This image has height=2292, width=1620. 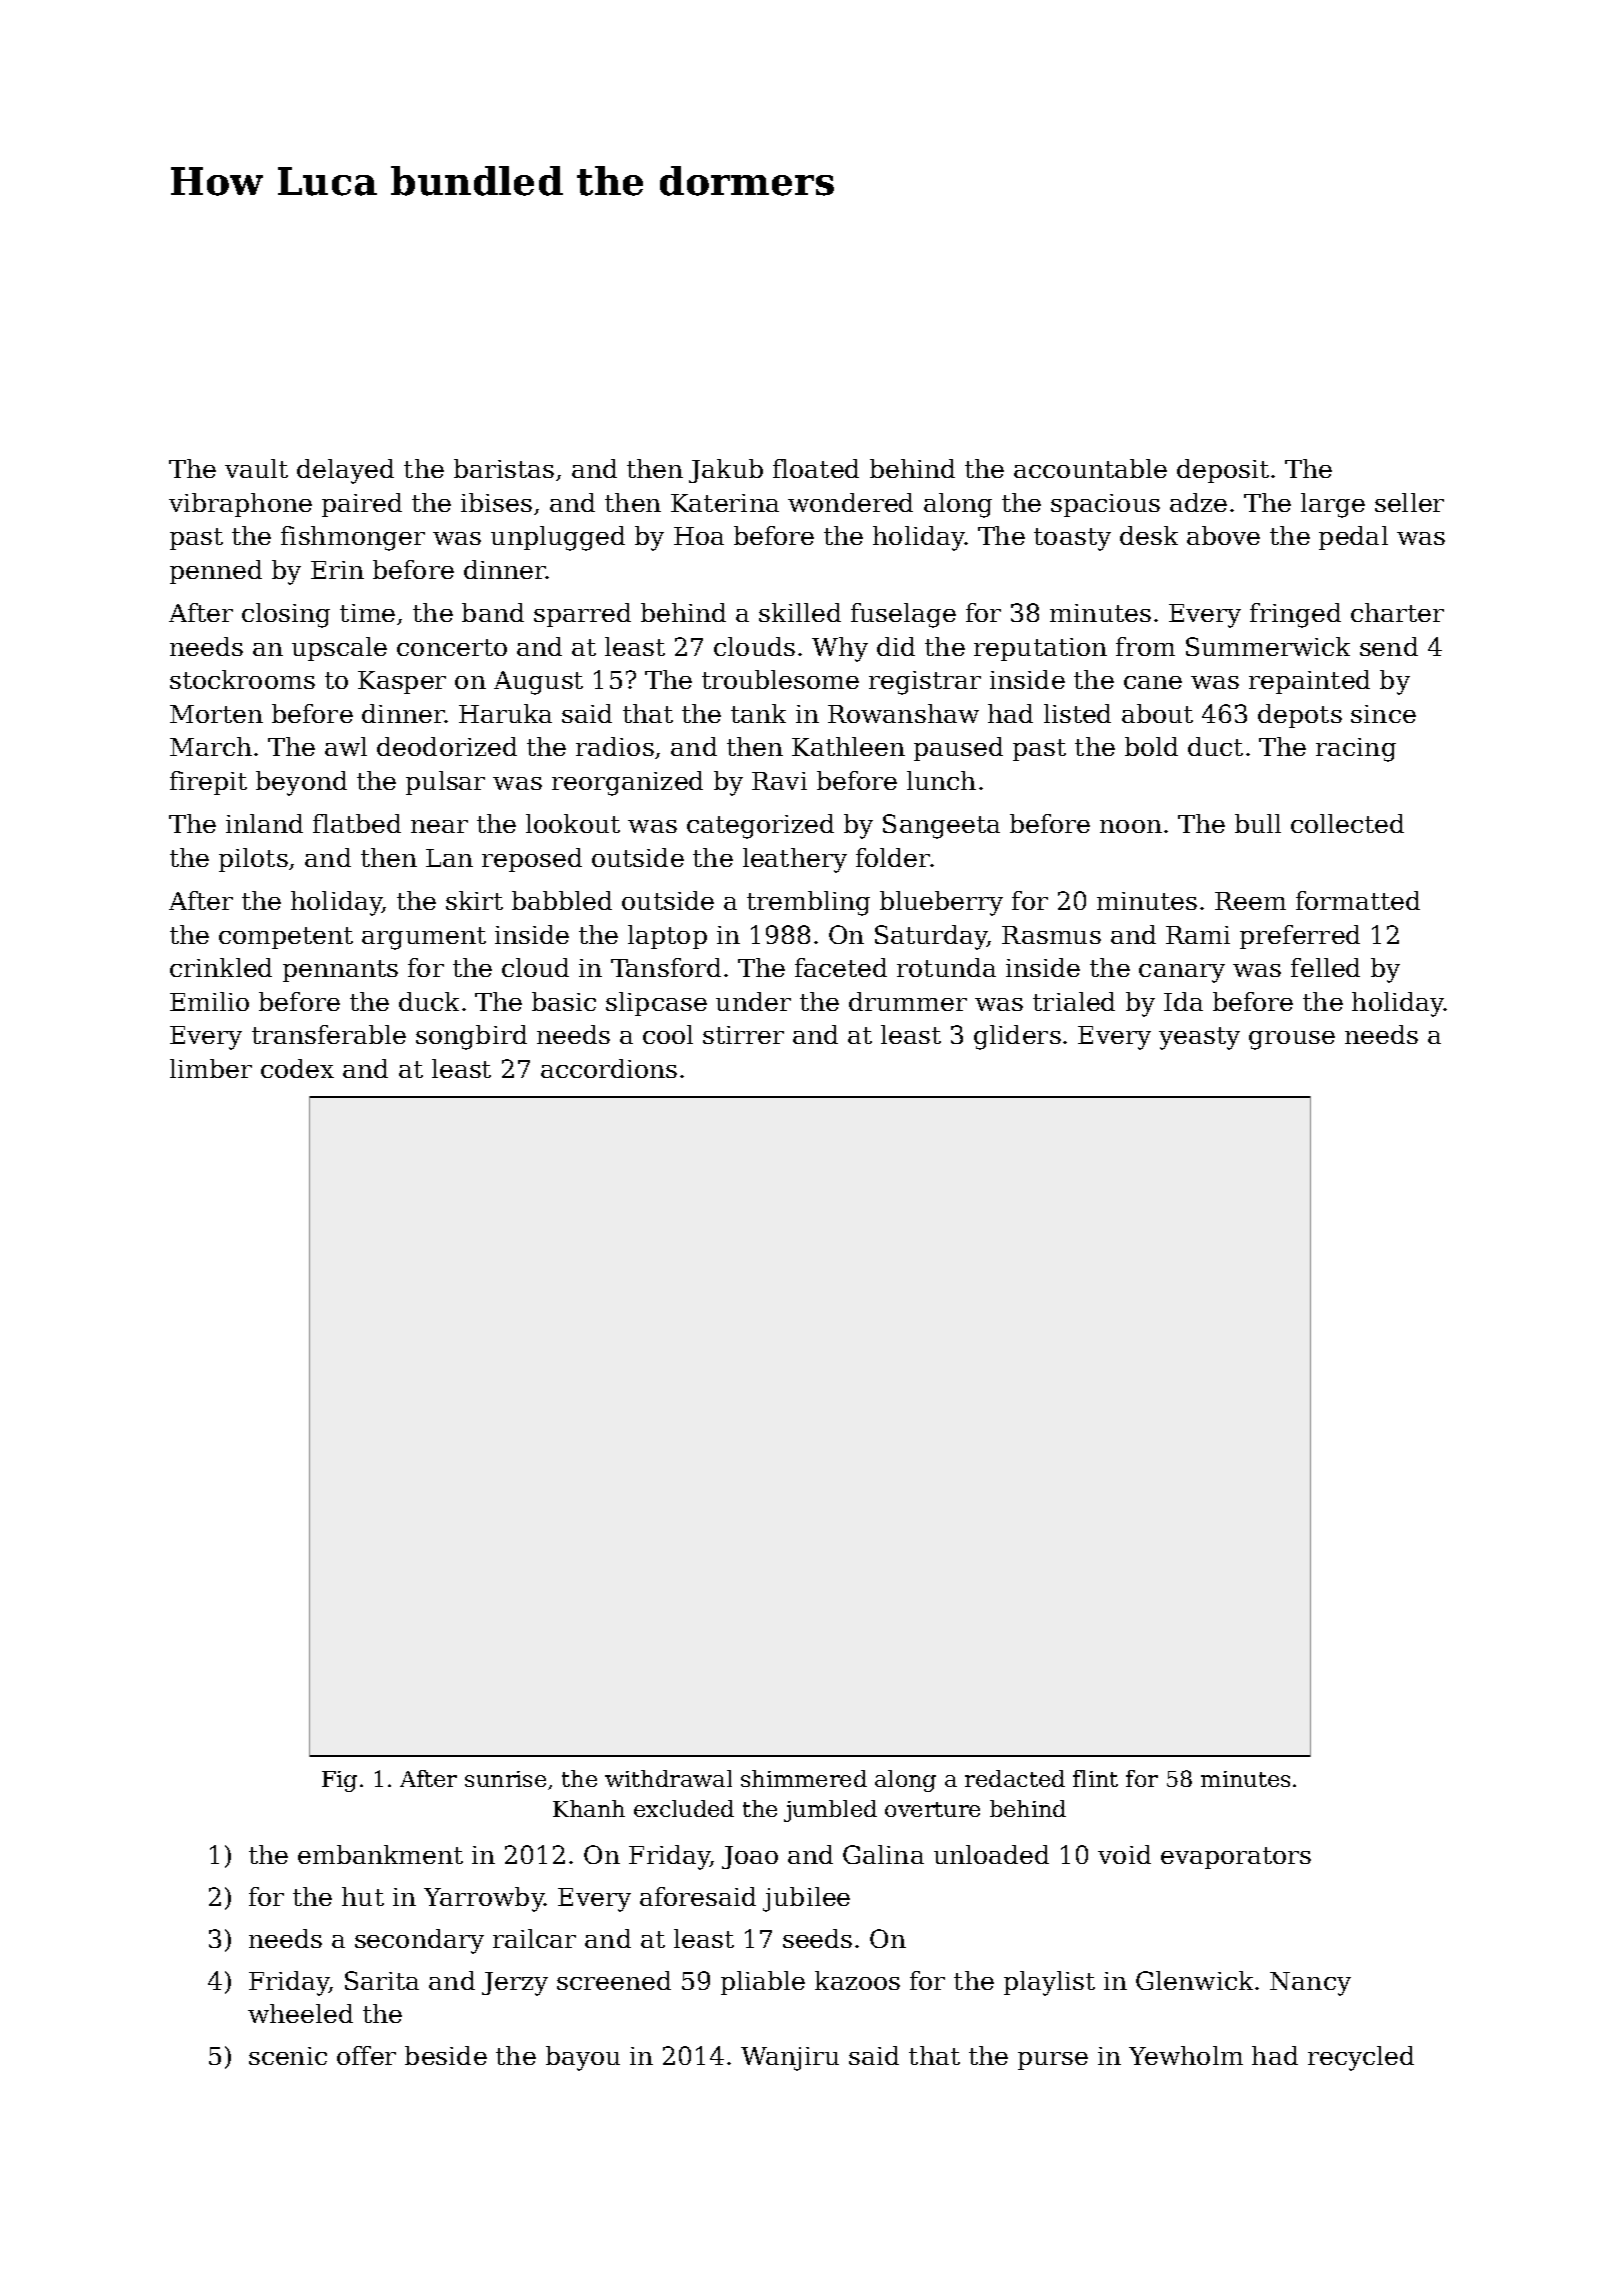 I want to click on limber, so click(x=211, y=1068).
